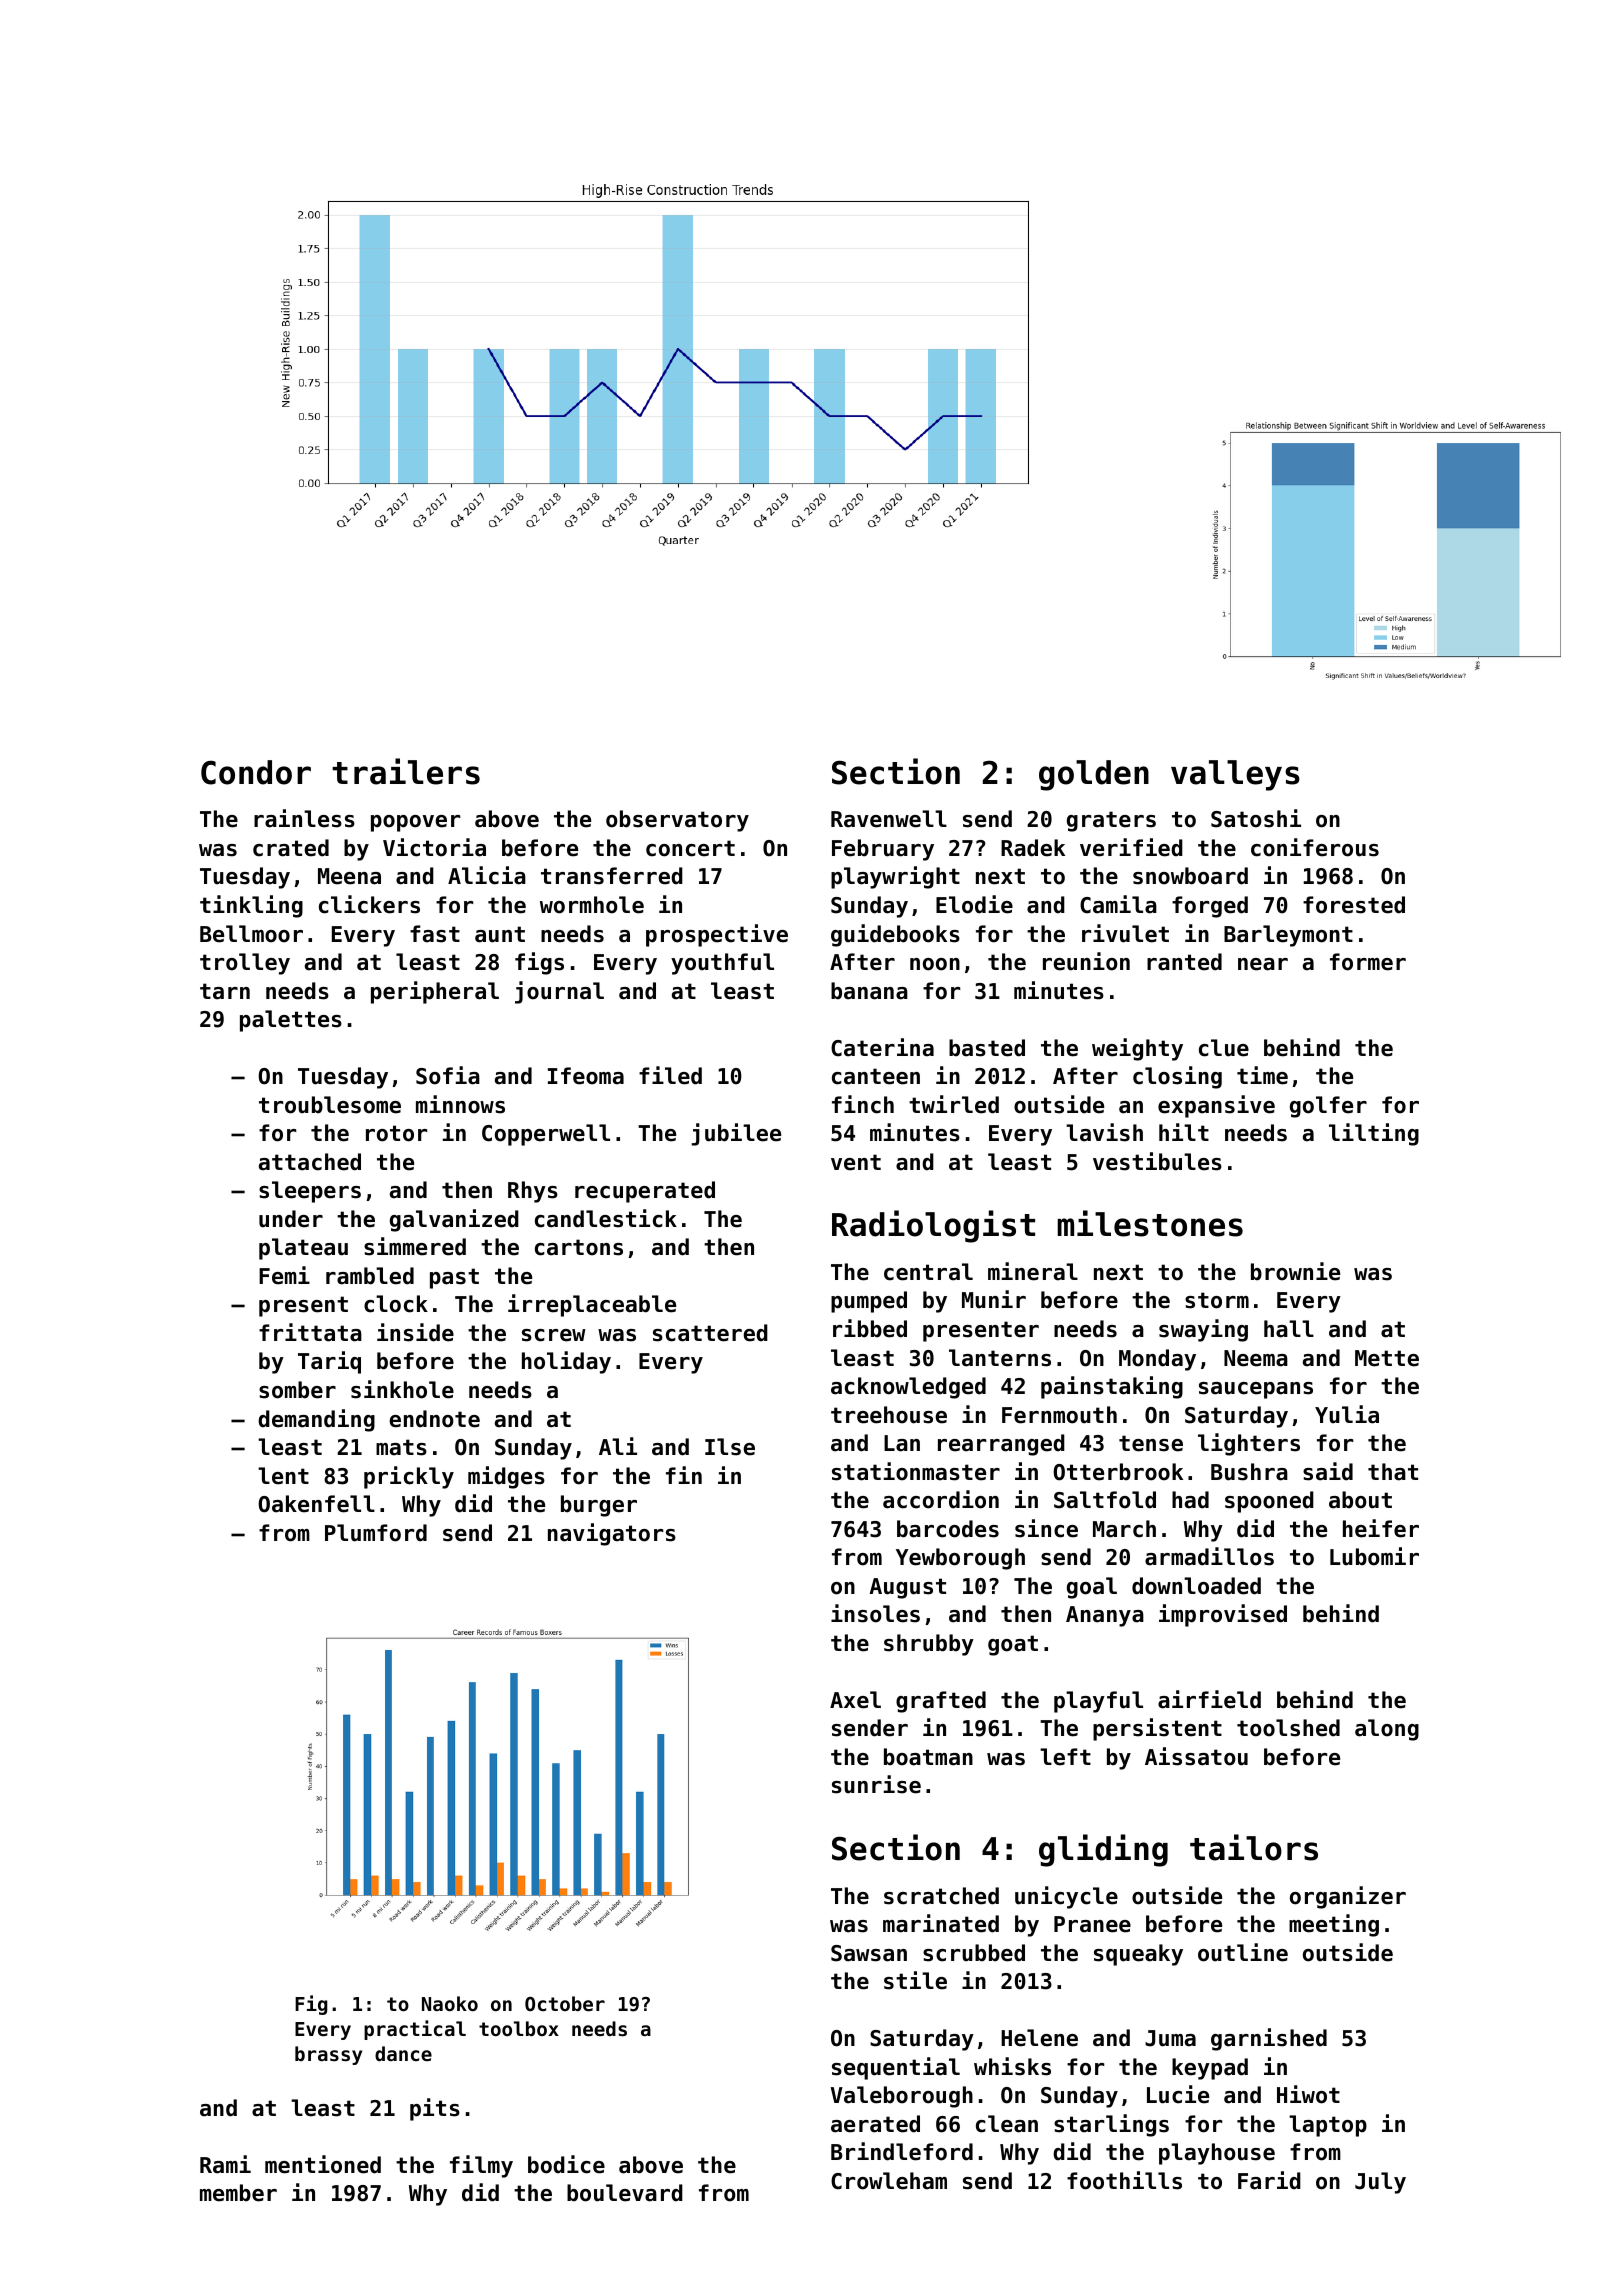 Image resolution: width=1620 pixels, height=2292 pixels. Describe the element at coordinates (1224, 1048) in the document. I see `clue` at that location.
